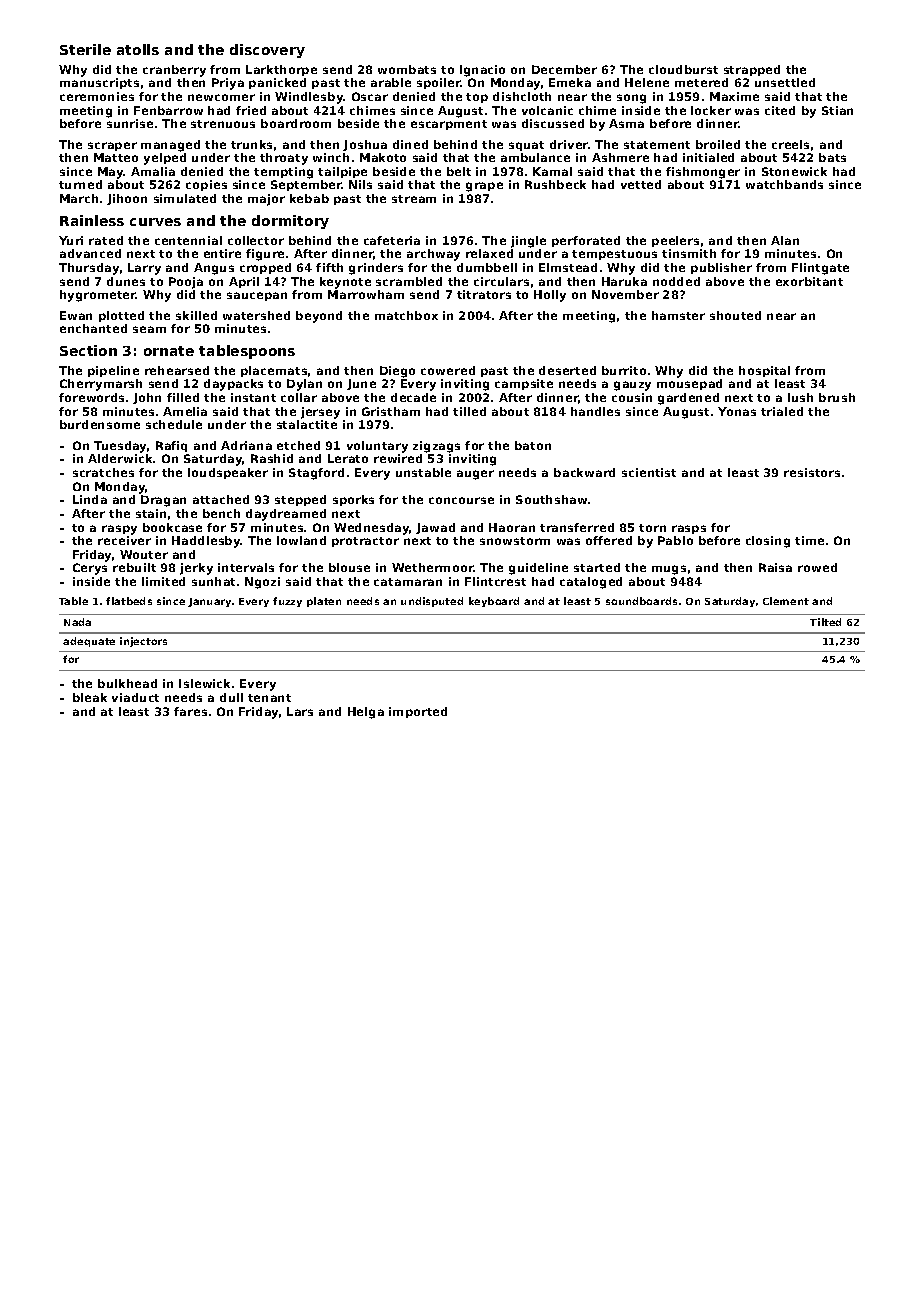  Describe the element at coordinates (149, 329) in the screenshot. I see `seam` at that location.
